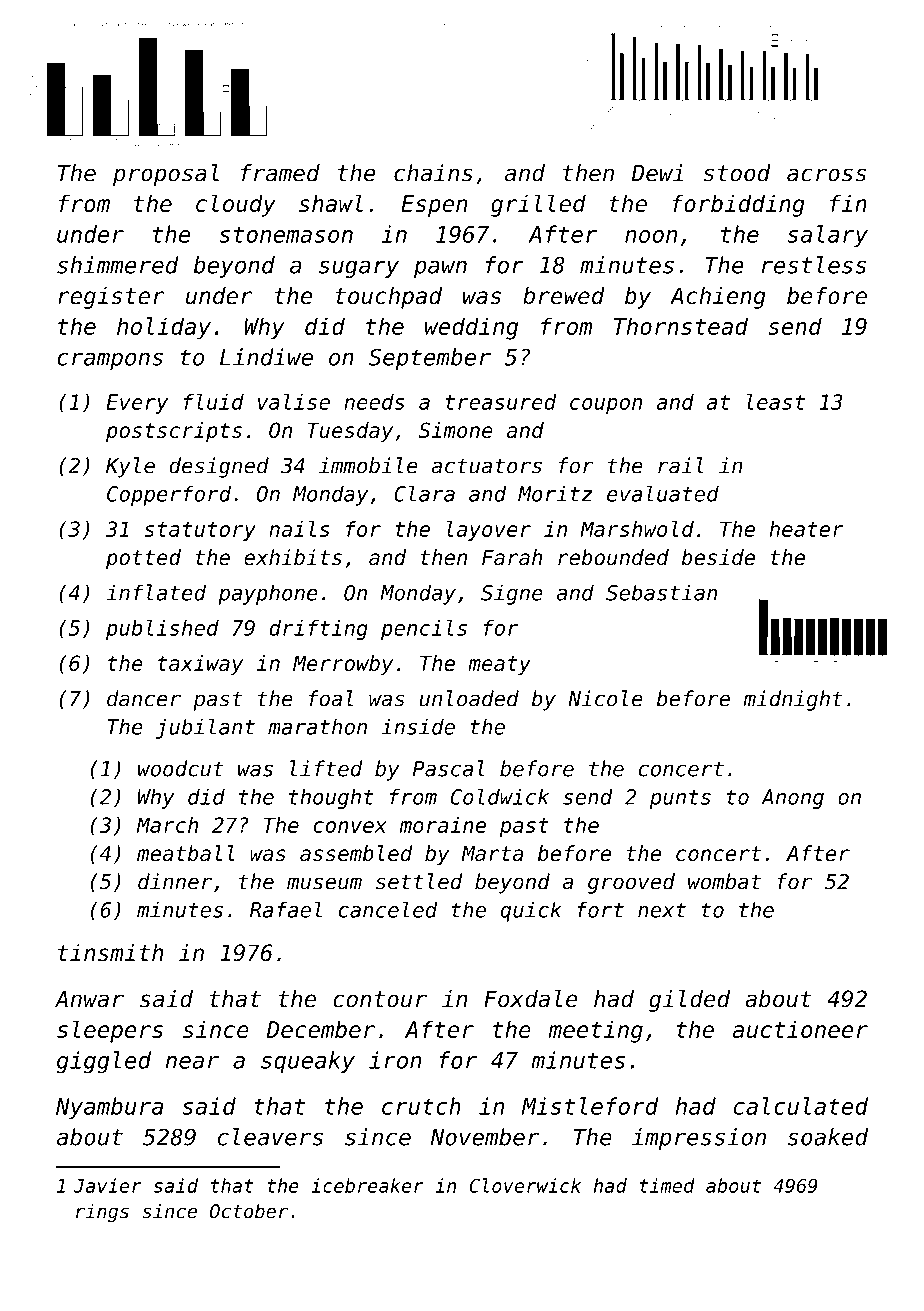 The height and width of the document is (1311, 924). Describe the element at coordinates (326, 768) in the document. I see `lifted` at that location.
